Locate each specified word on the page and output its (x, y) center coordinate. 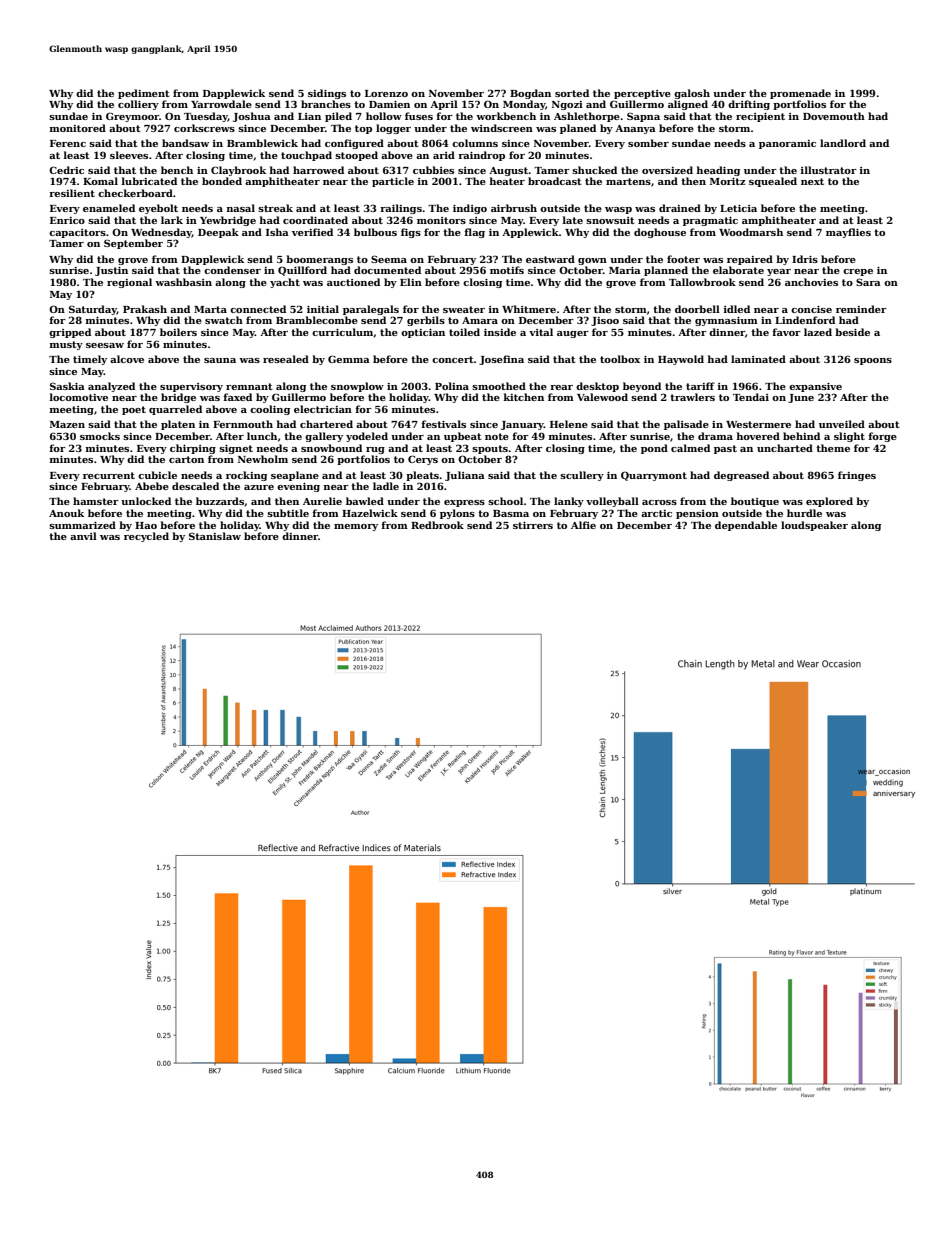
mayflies (848, 233)
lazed (818, 332)
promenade (800, 94)
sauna (220, 360)
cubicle (157, 475)
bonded (222, 181)
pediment (144, 94)
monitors (441, 220)
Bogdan (530, 94)
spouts (490, 449)
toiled (464, 332)
